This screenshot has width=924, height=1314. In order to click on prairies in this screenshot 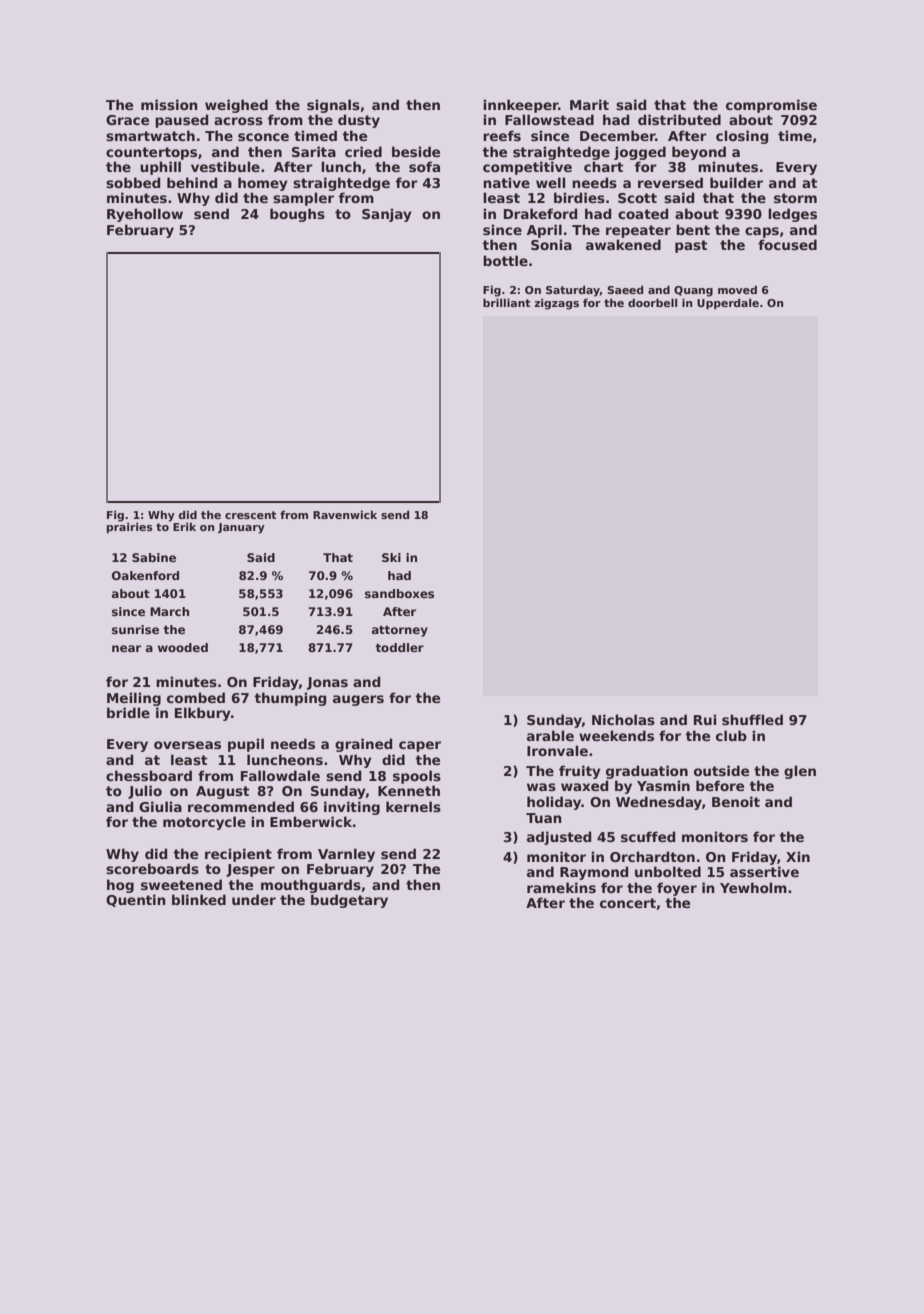, I will do `click(130, 528)`.
